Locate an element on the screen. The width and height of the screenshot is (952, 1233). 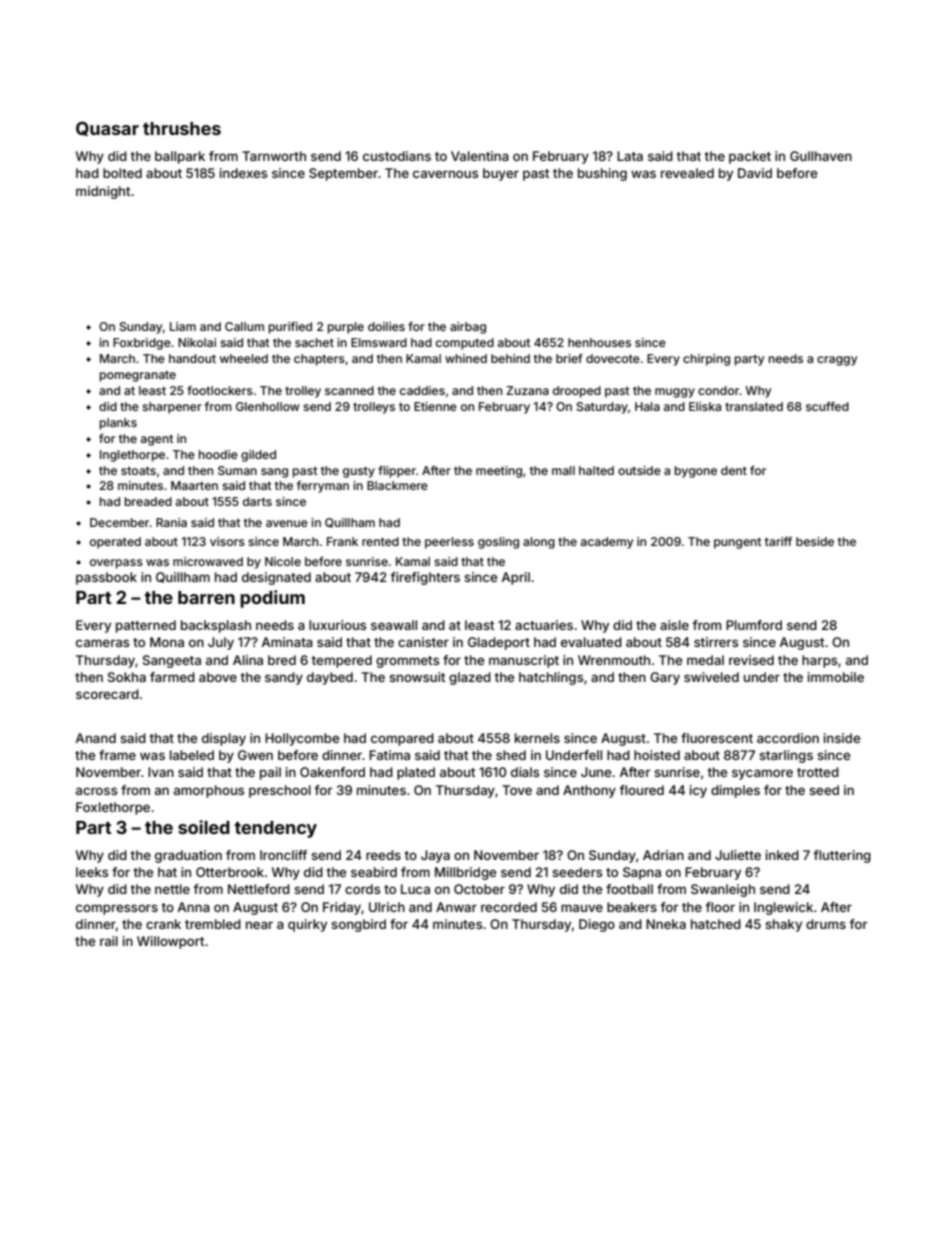
beside is located at coordinates (815, 541).
